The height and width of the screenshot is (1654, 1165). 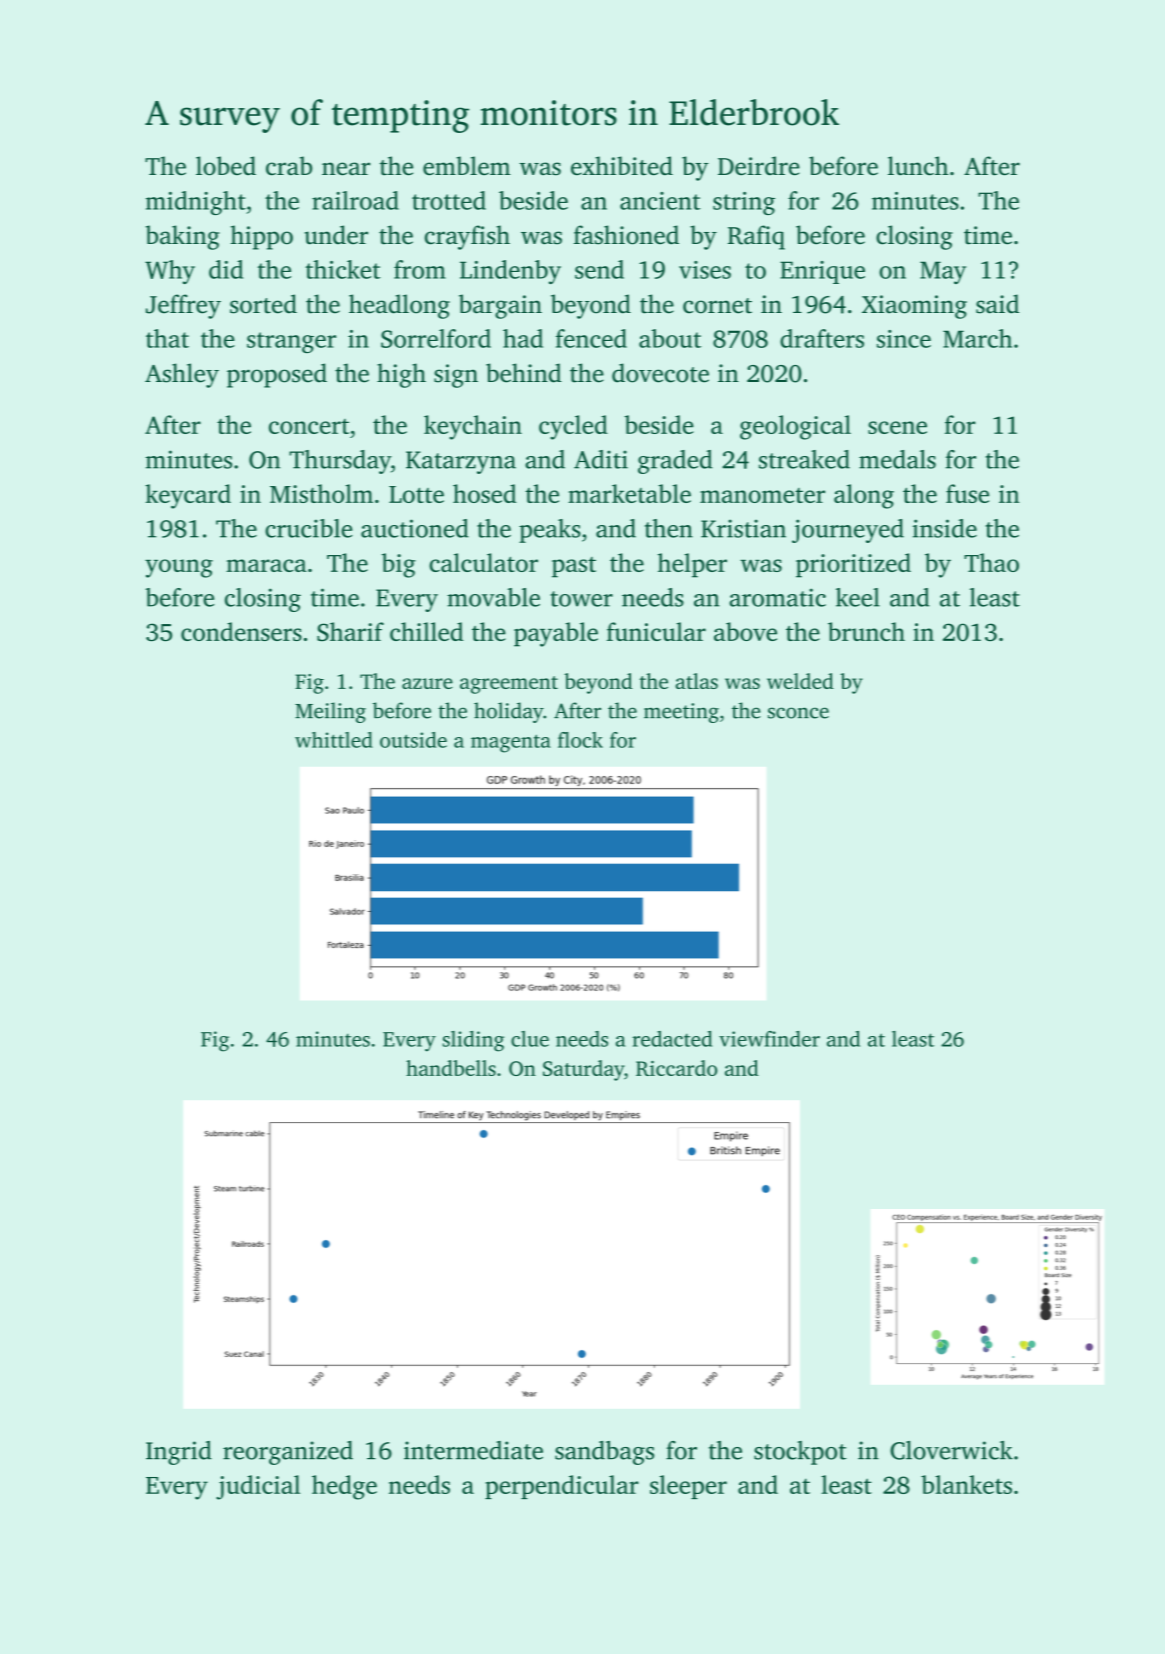 I want to click on emblem, so click(x=467, y=166).
